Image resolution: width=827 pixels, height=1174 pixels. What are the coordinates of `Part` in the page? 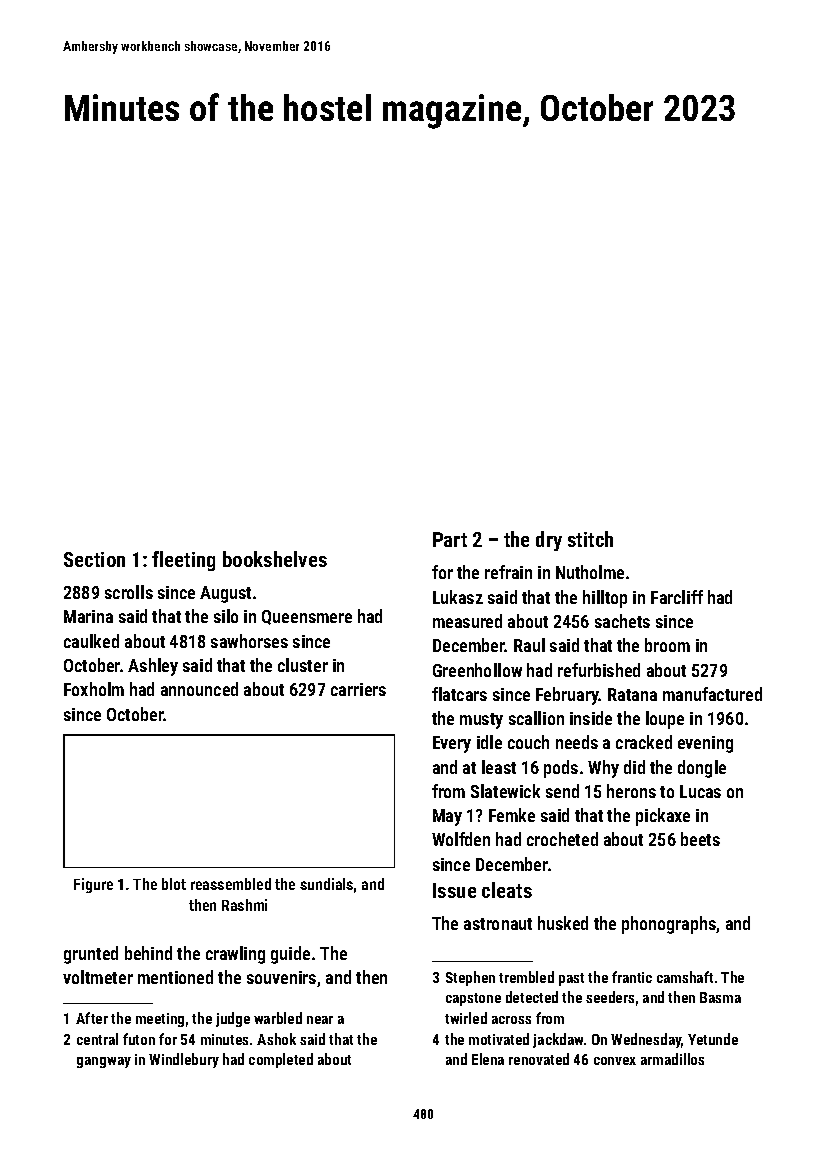 It's located at (450, 539).
